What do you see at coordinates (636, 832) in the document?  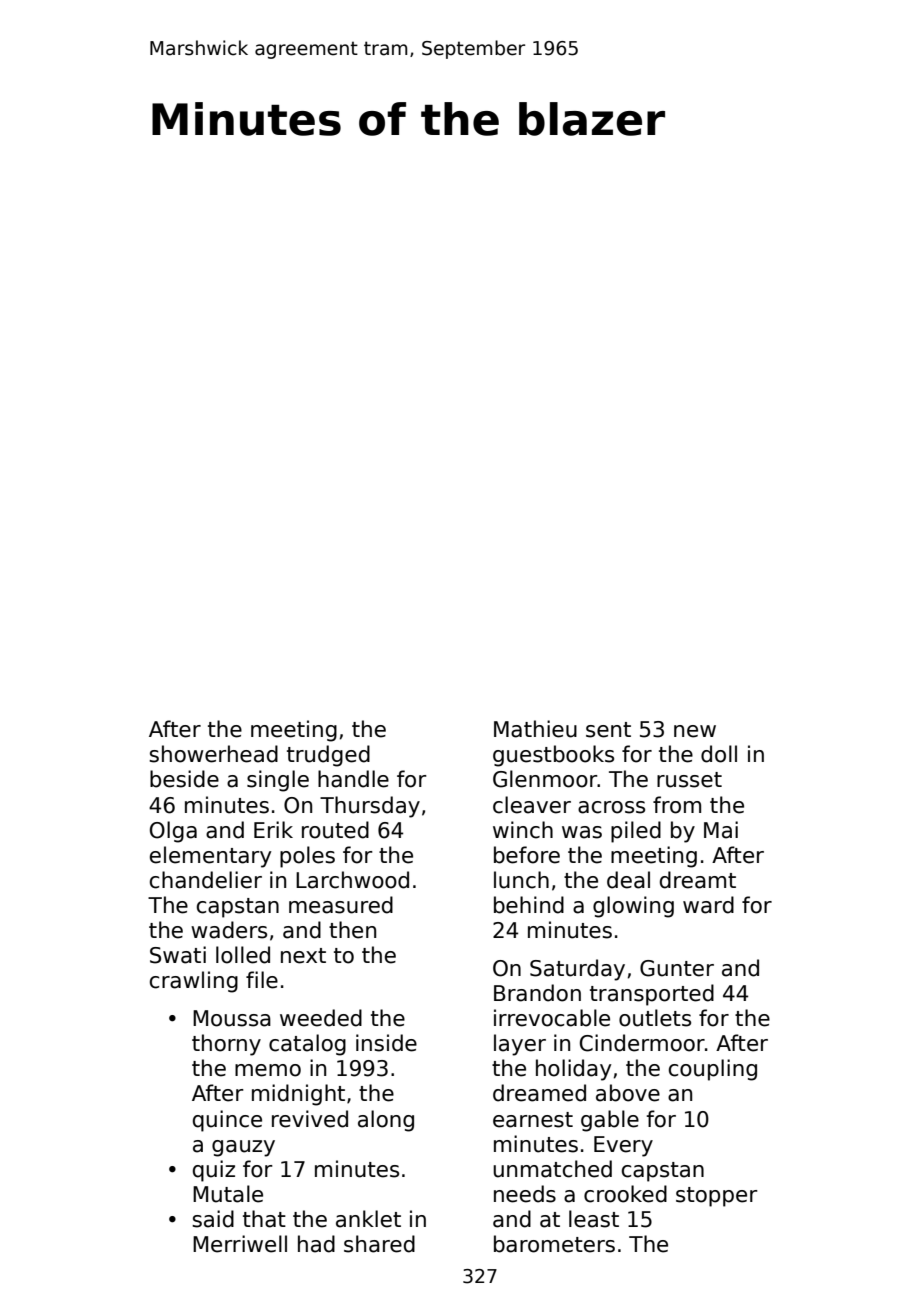 I see `piled` at bounding box center [636, 832].
